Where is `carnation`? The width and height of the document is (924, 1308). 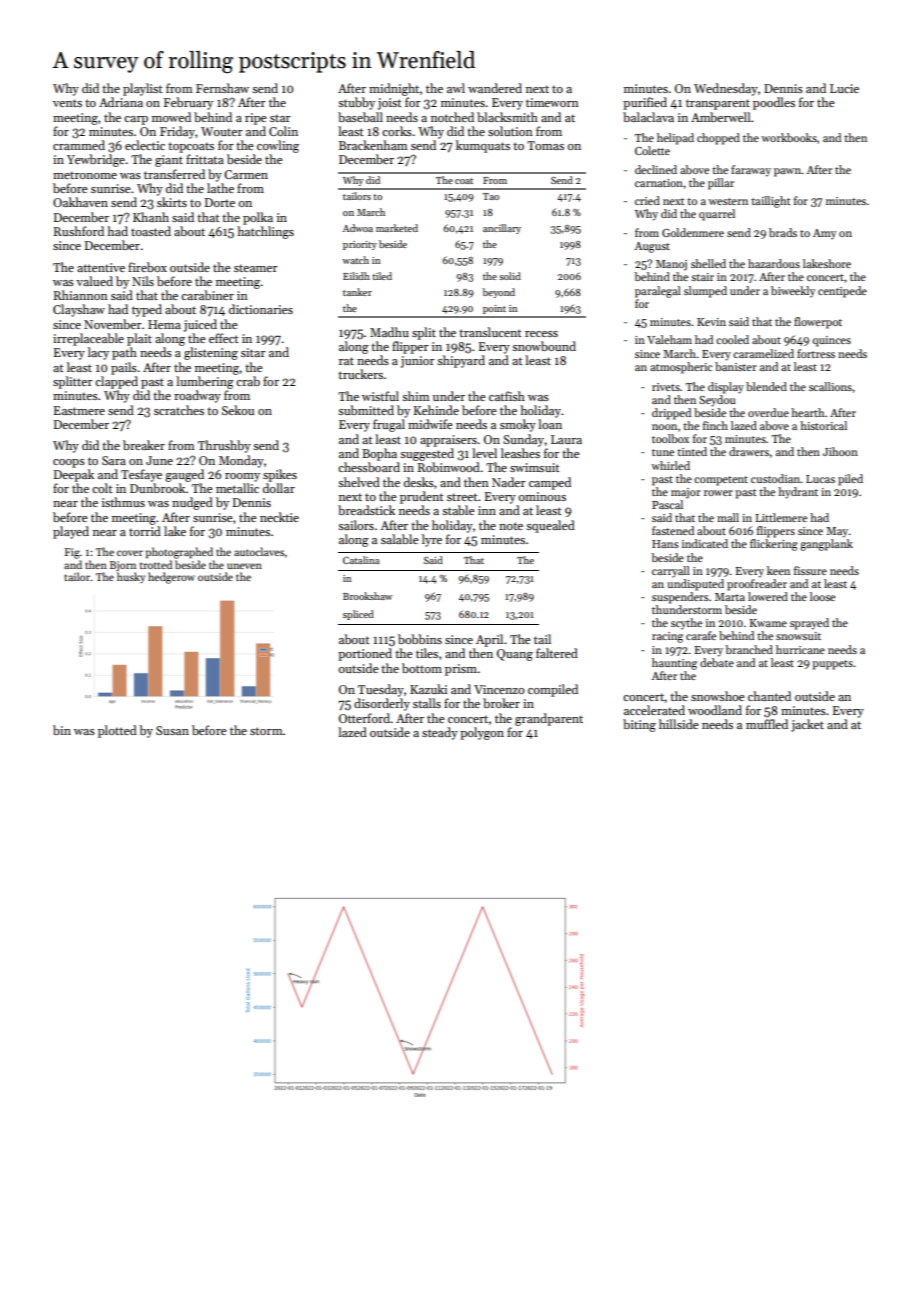
carnation is located at coordinates (659, 183).
